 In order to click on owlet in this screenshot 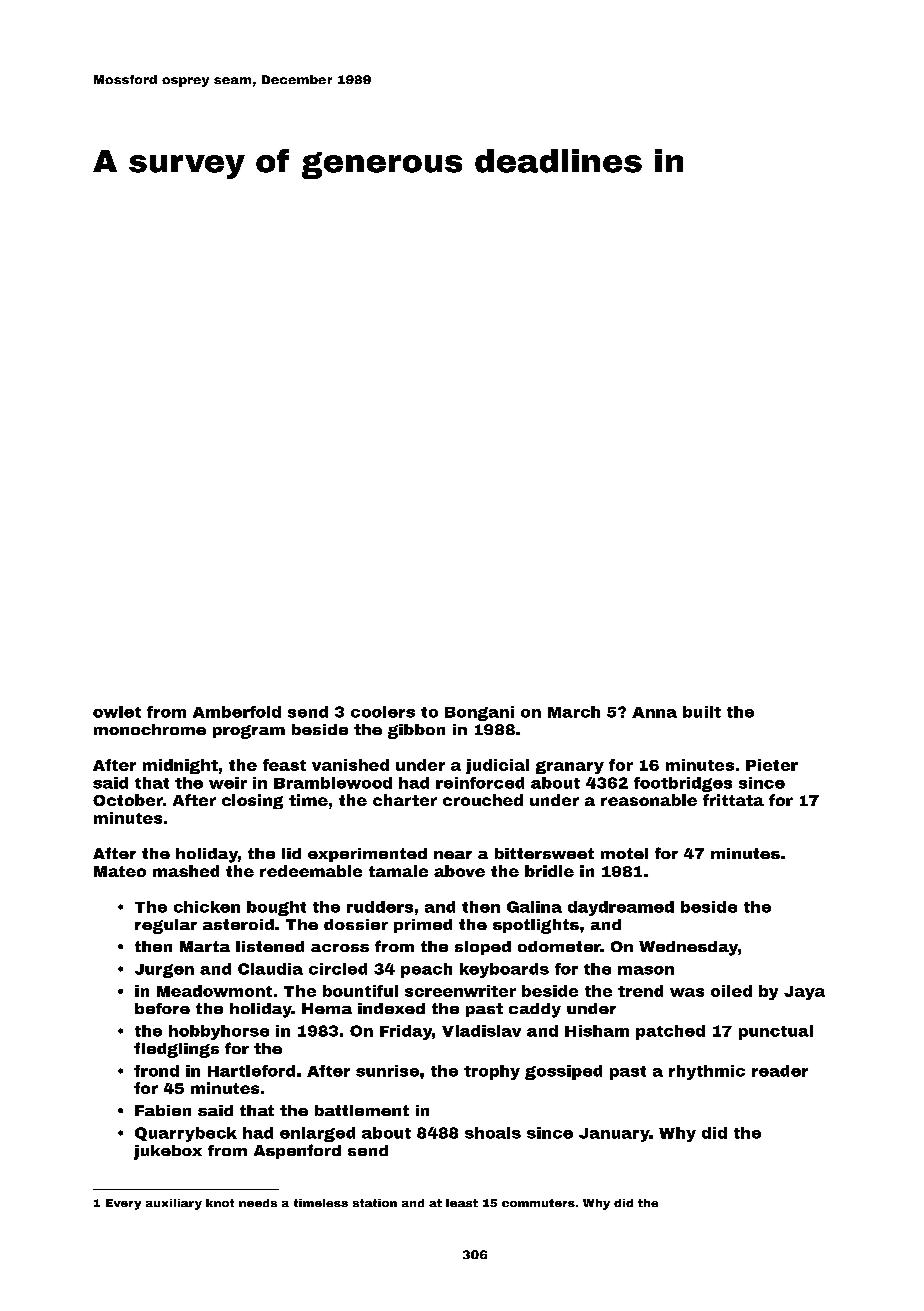, I will do `click(117, 712)`.
